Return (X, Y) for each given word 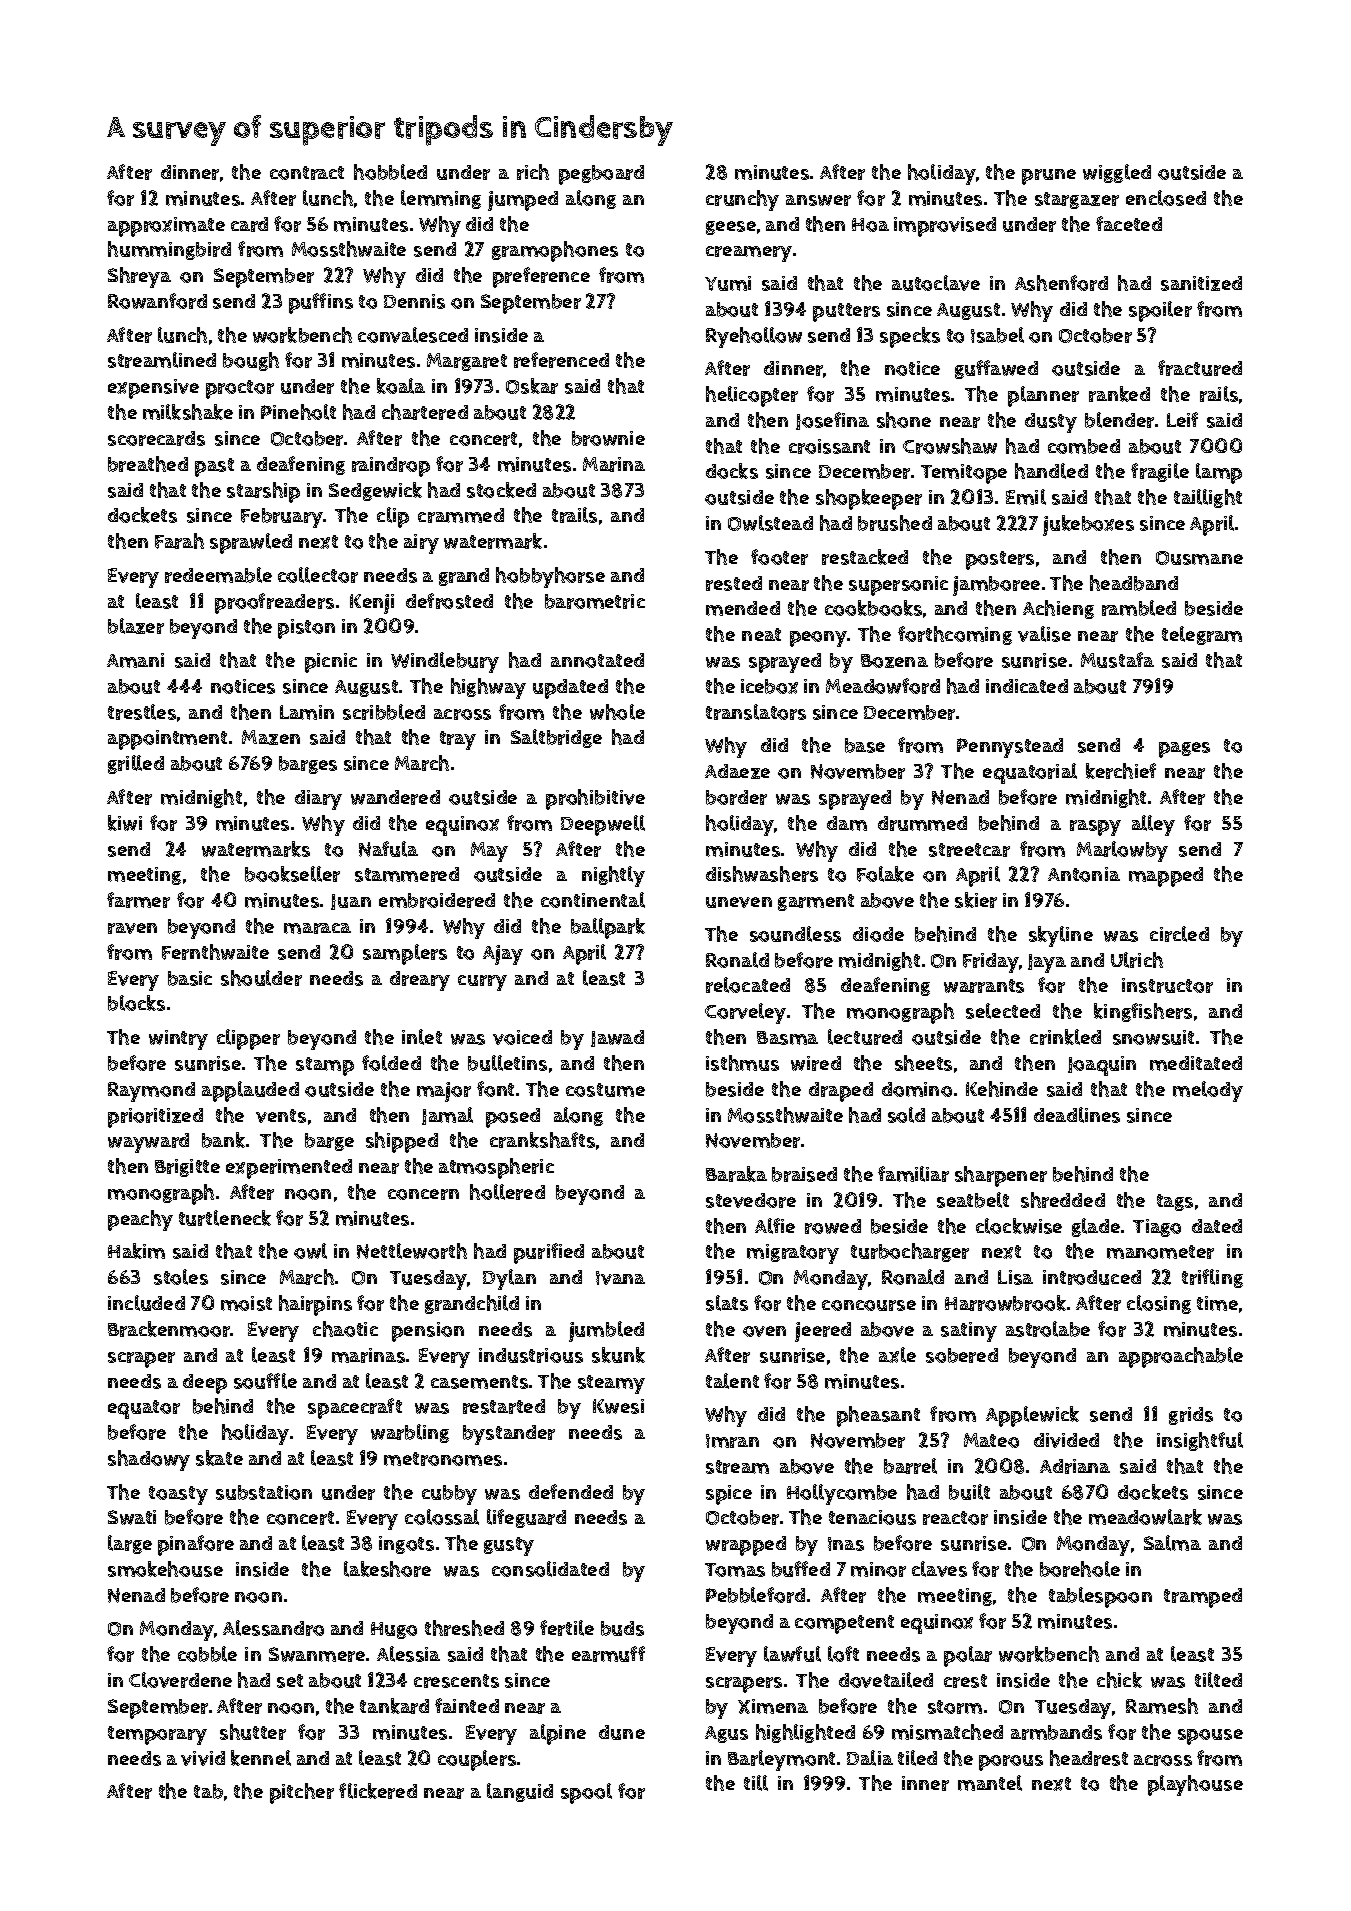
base (865, 745)
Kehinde (1002, 1089)
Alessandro (273, 1628)
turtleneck (225, 1218)
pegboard (601, 175)
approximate (166, 227)
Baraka (736, 1174)
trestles (142, 712)
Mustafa (1117, 660)
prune (1049, 177)
